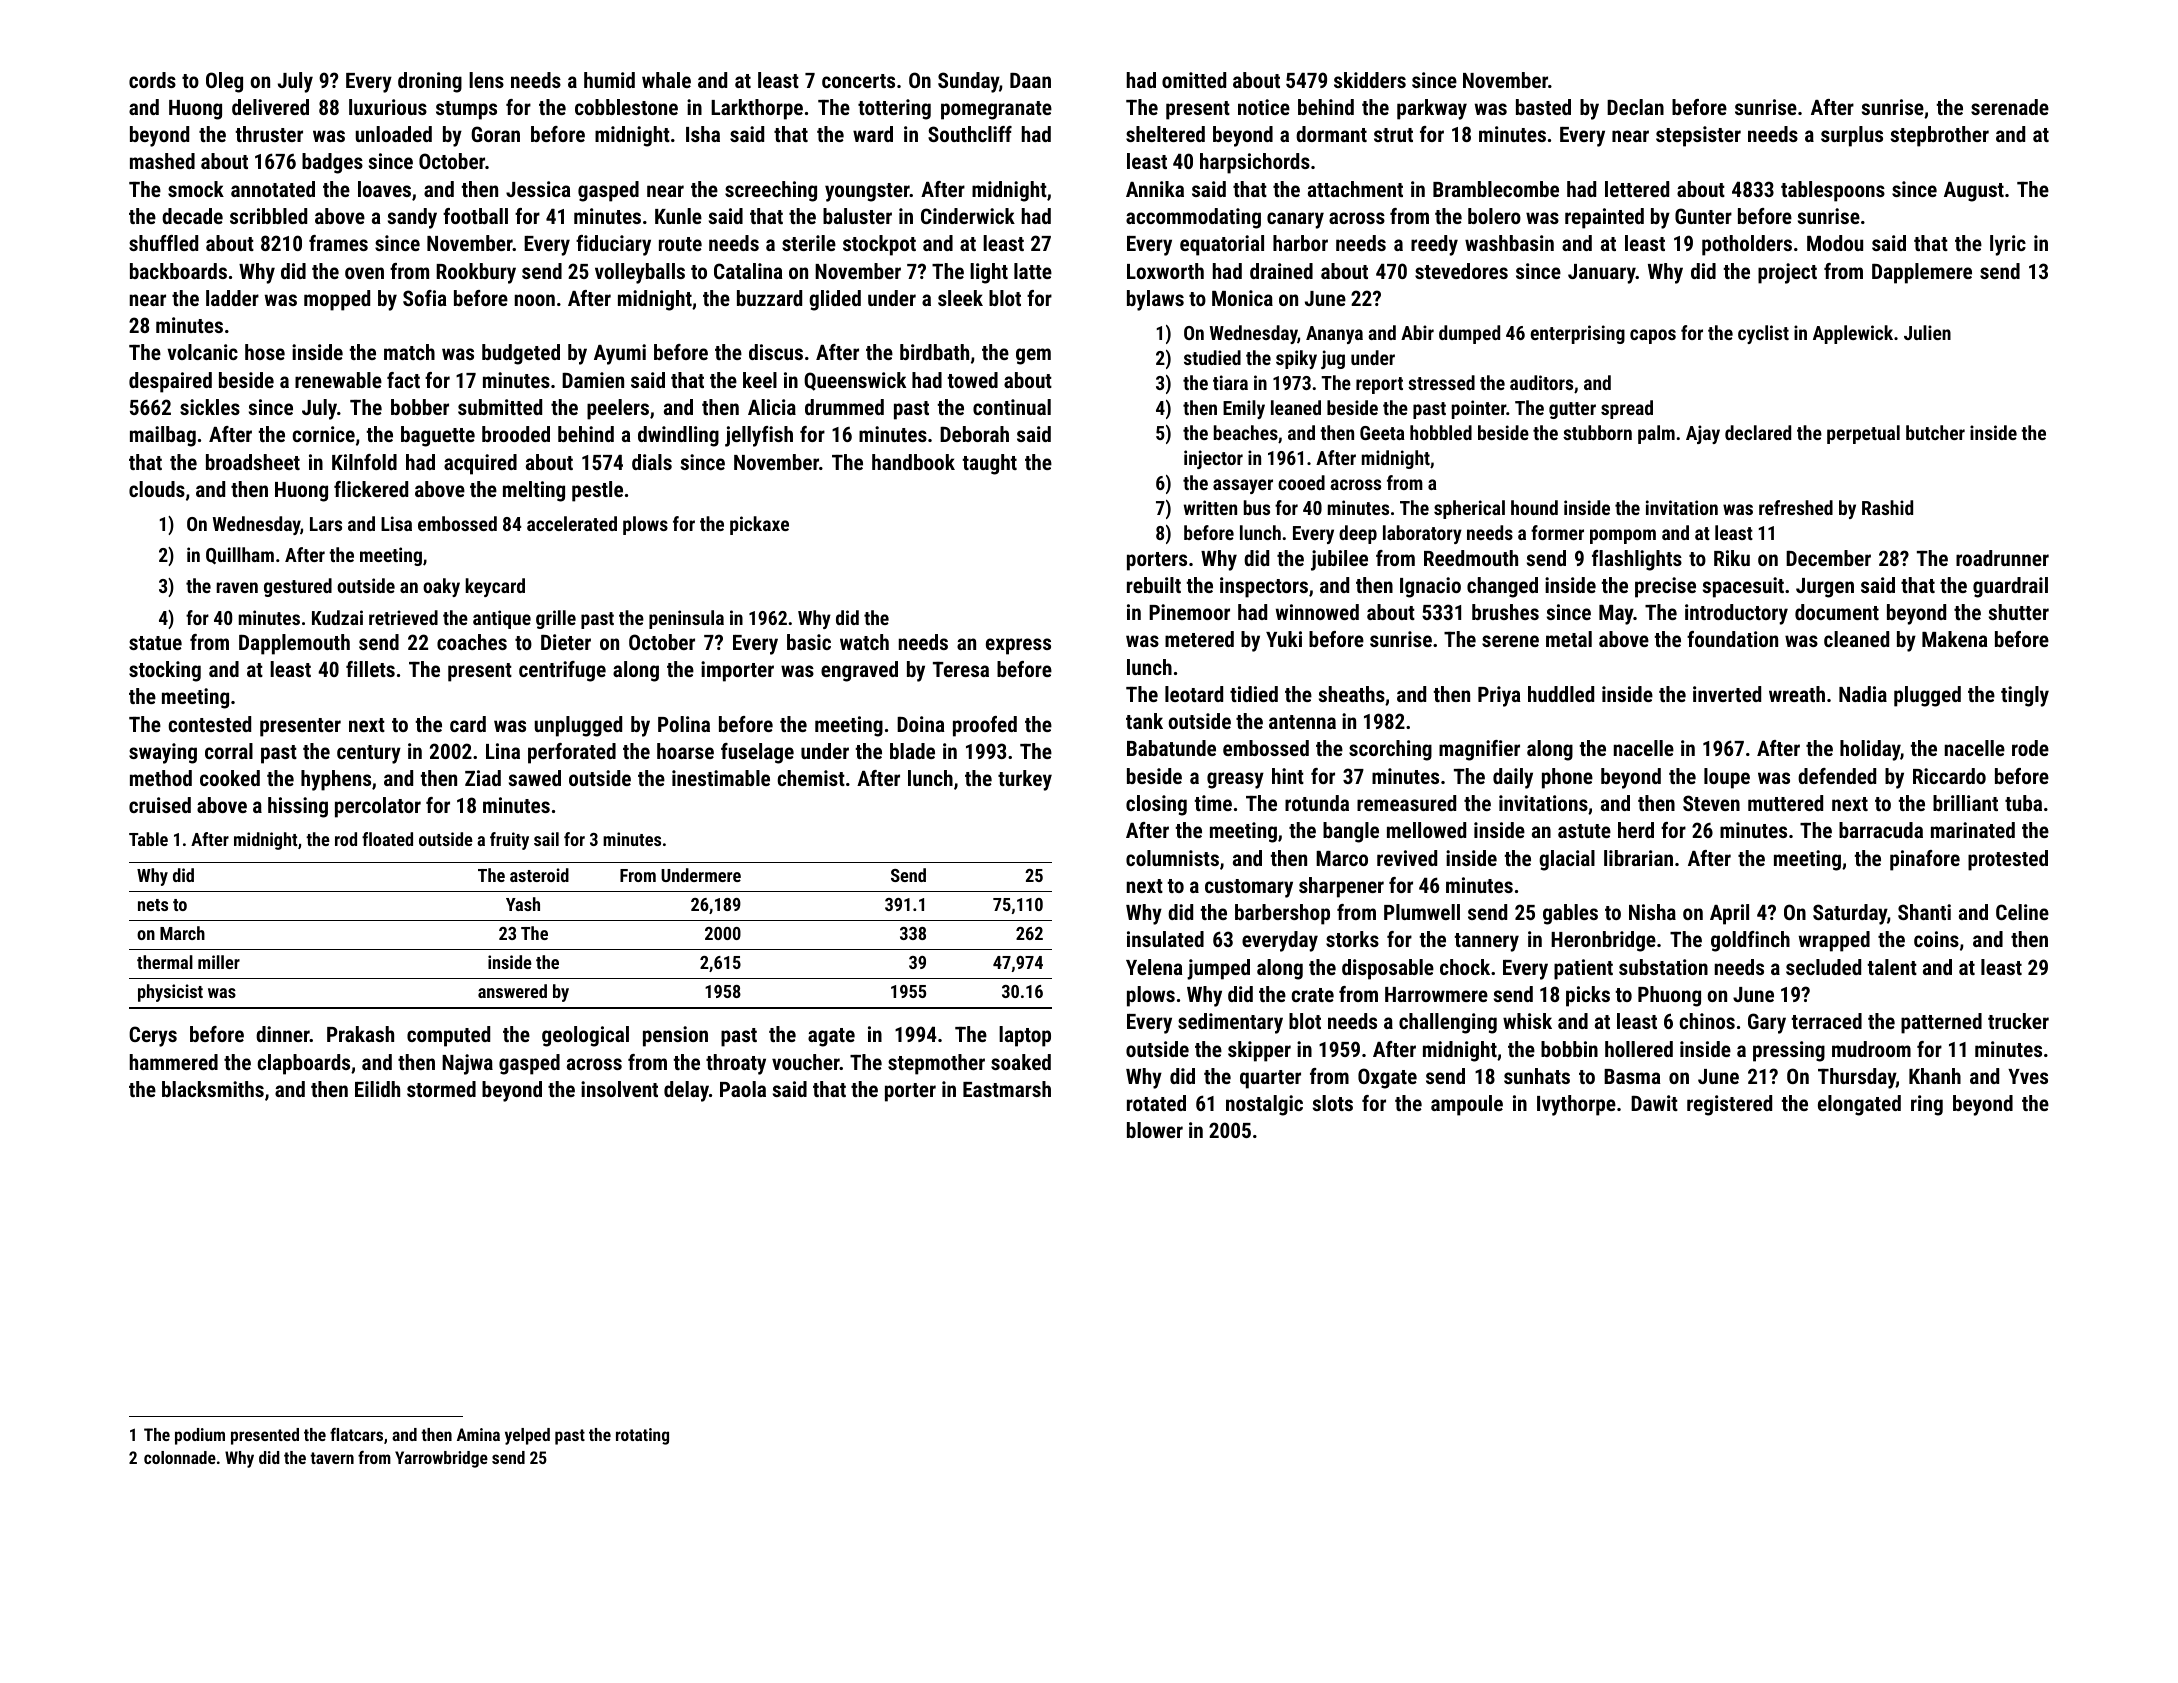  Describe the element at coordinates (546, 839) in the screenshot. I see `sail` at that location.
